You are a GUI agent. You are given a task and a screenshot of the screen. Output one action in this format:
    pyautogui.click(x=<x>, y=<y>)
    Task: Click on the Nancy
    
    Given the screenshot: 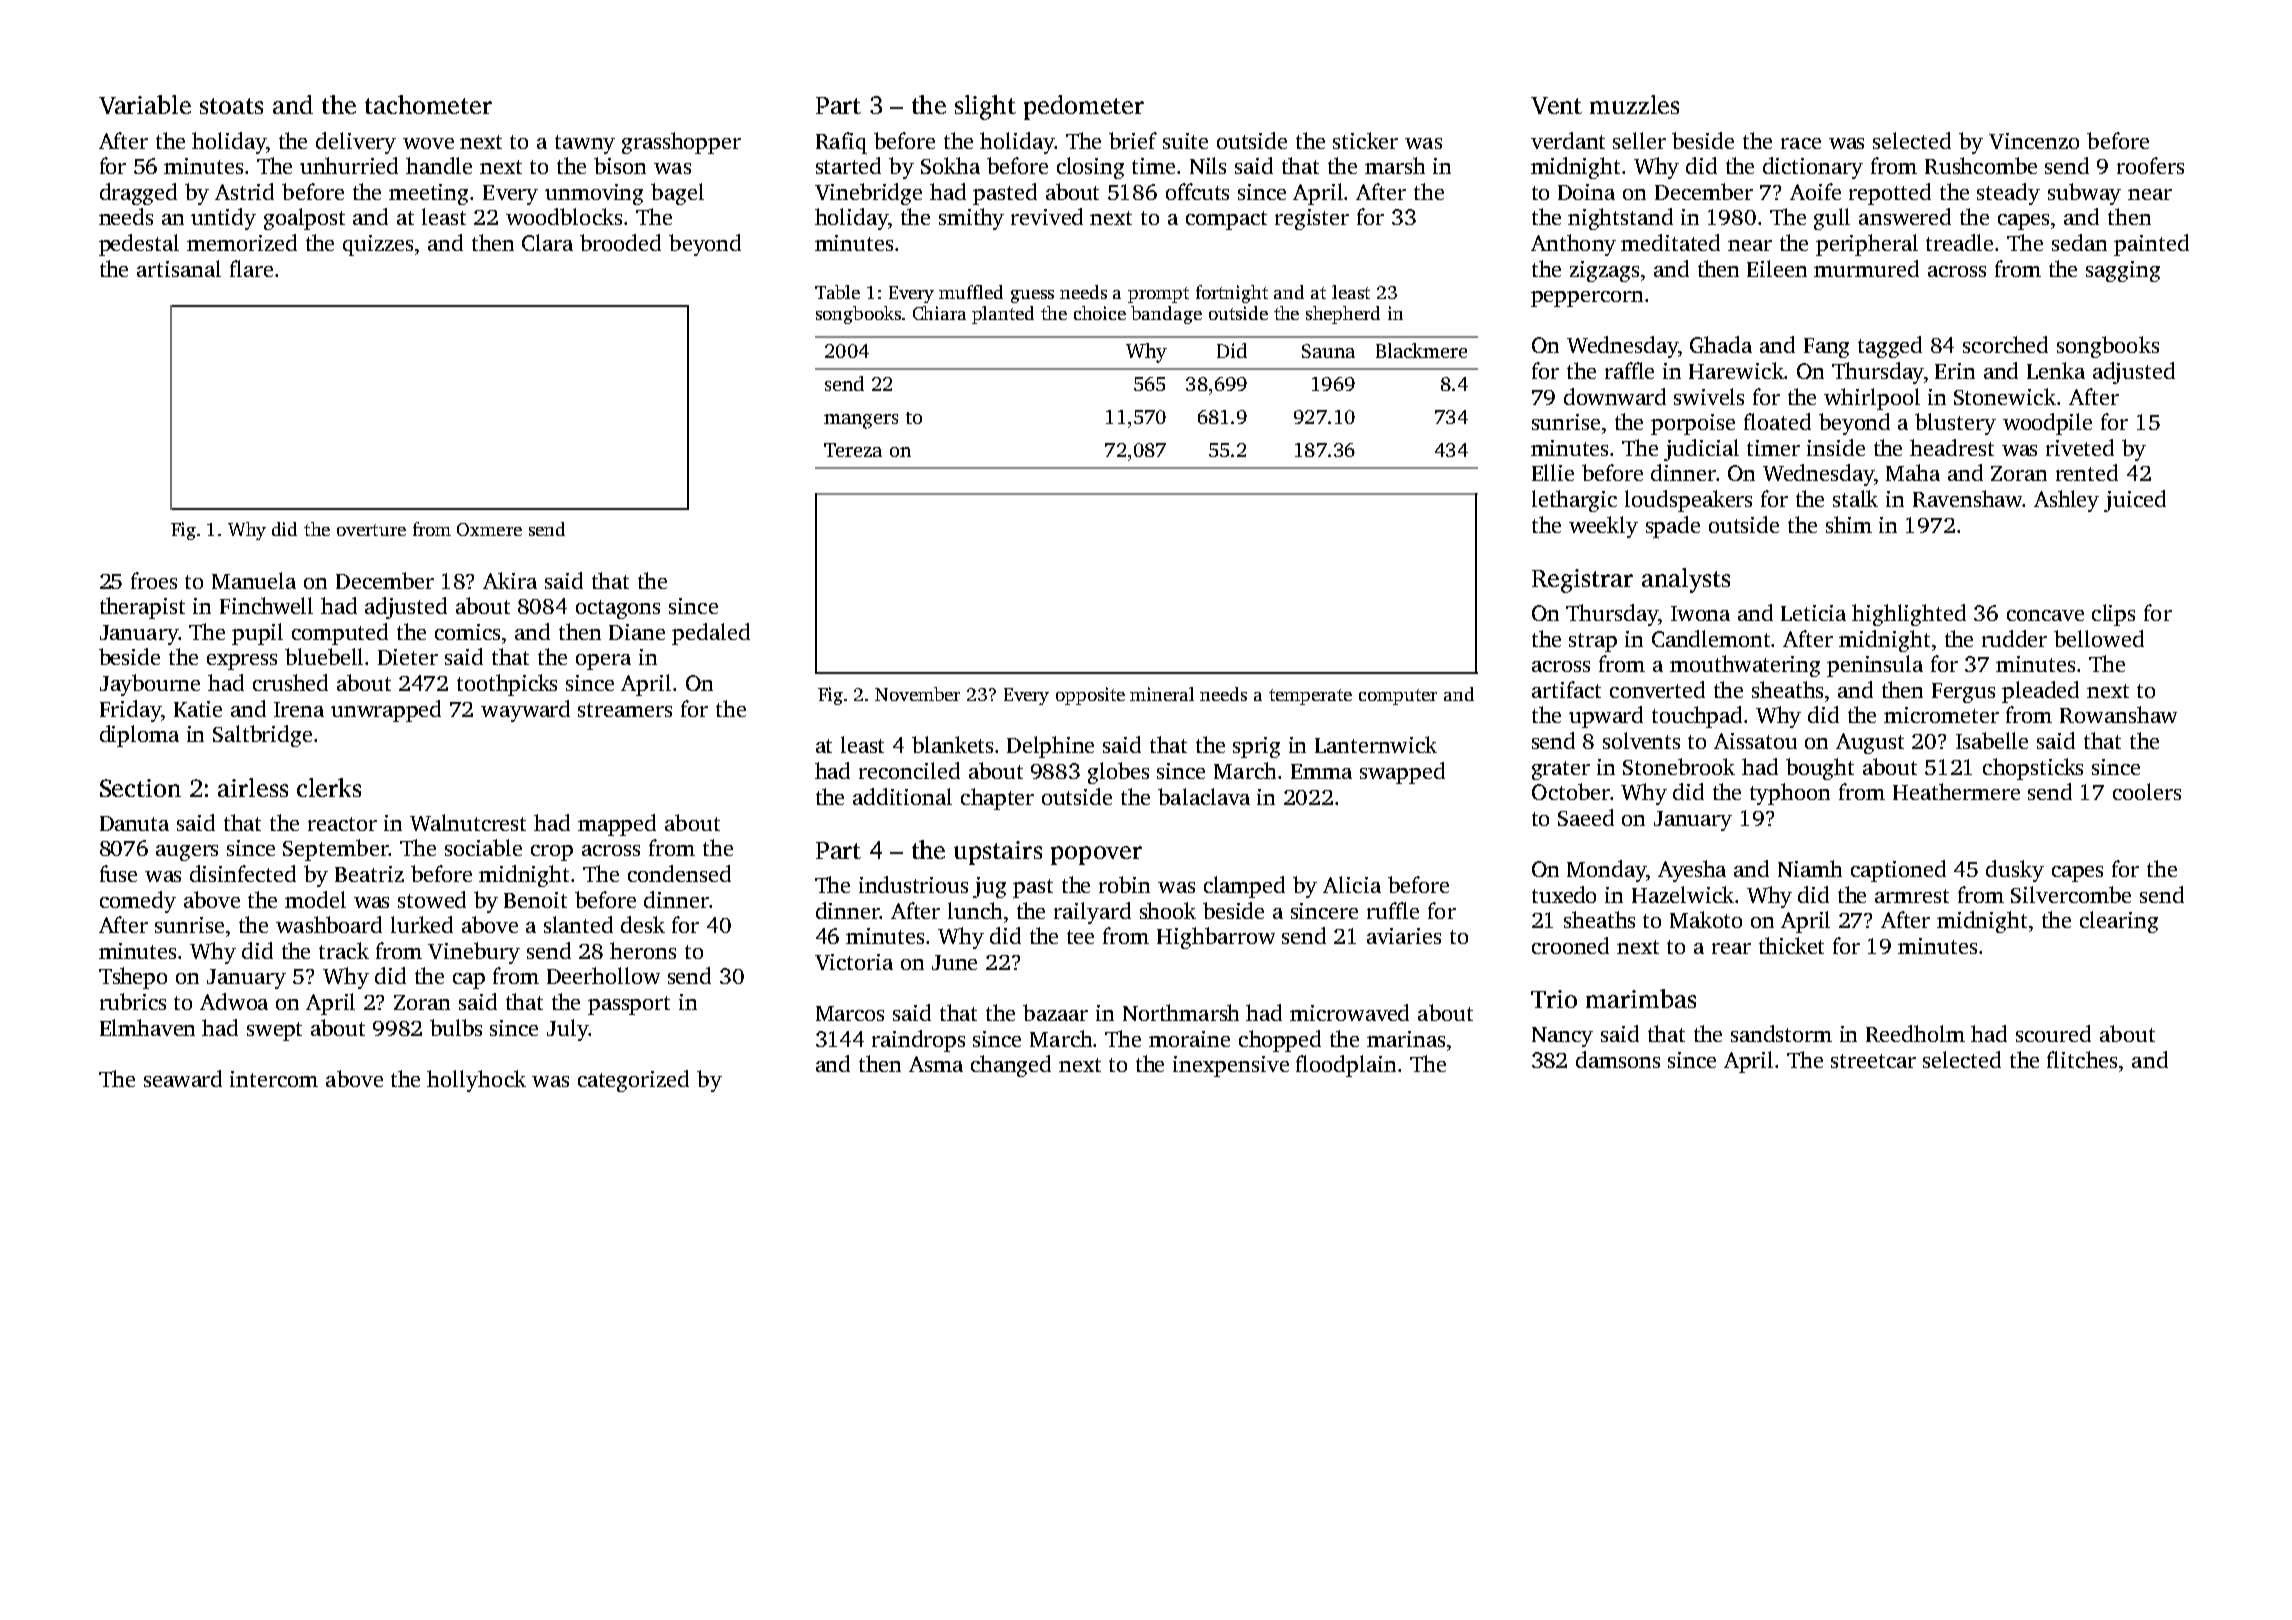 What is the action you would take?
    pyautogui.click(x=1562, y=1037)
